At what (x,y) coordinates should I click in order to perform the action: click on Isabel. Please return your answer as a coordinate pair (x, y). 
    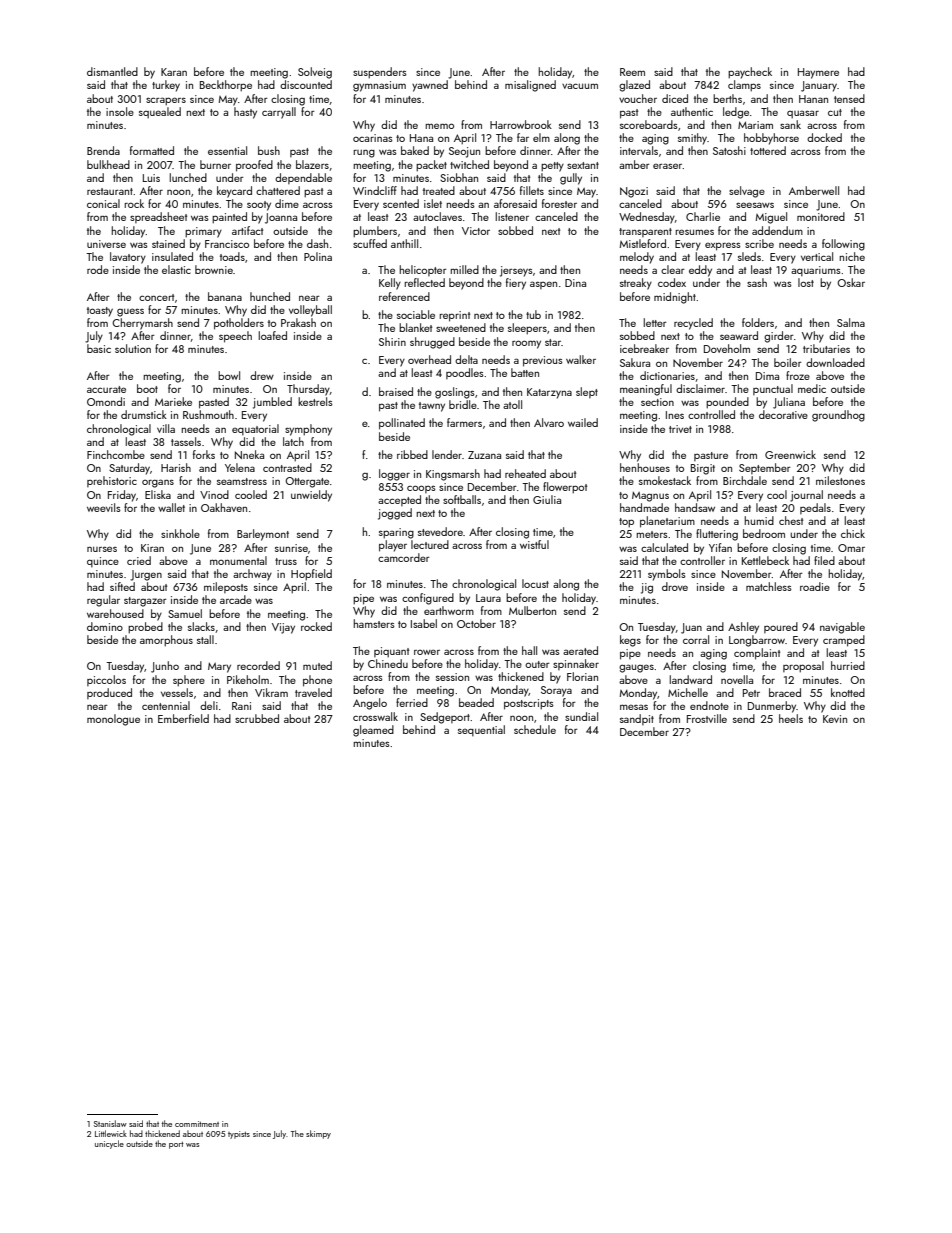
    Looking at the image, I should click on (424, 623).
